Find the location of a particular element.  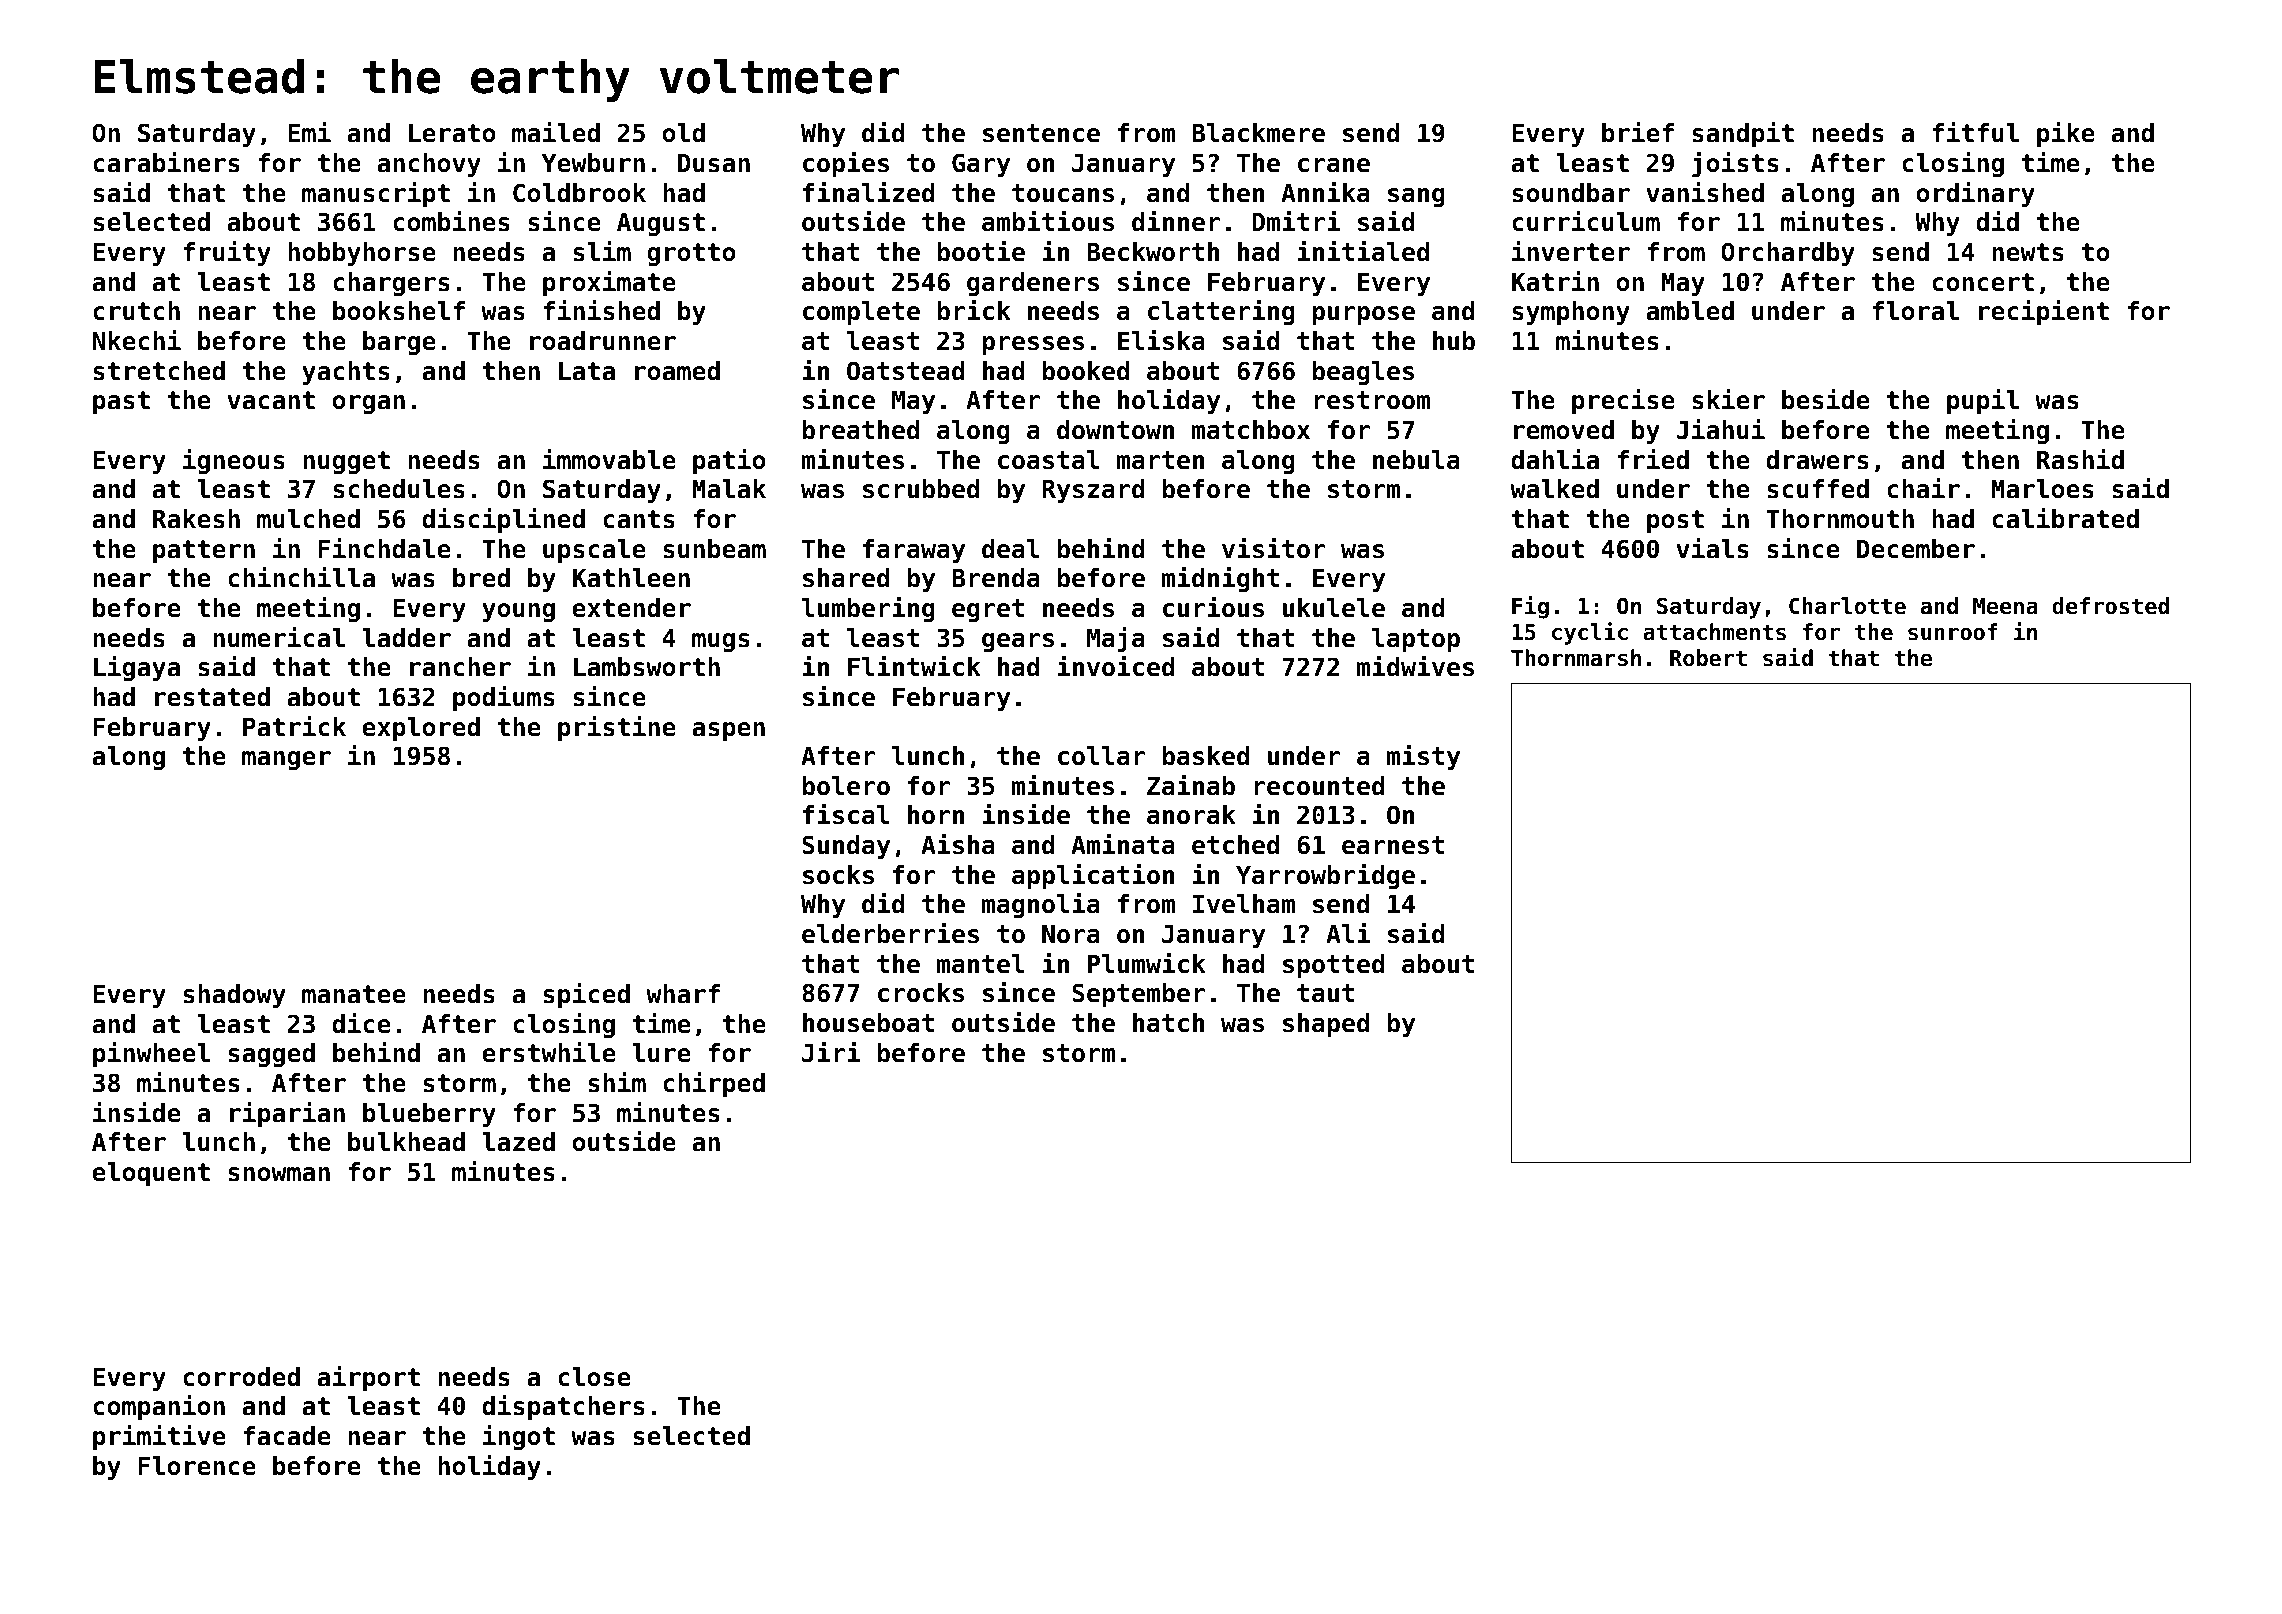

pupil is located at coordinates (1983, 401).
